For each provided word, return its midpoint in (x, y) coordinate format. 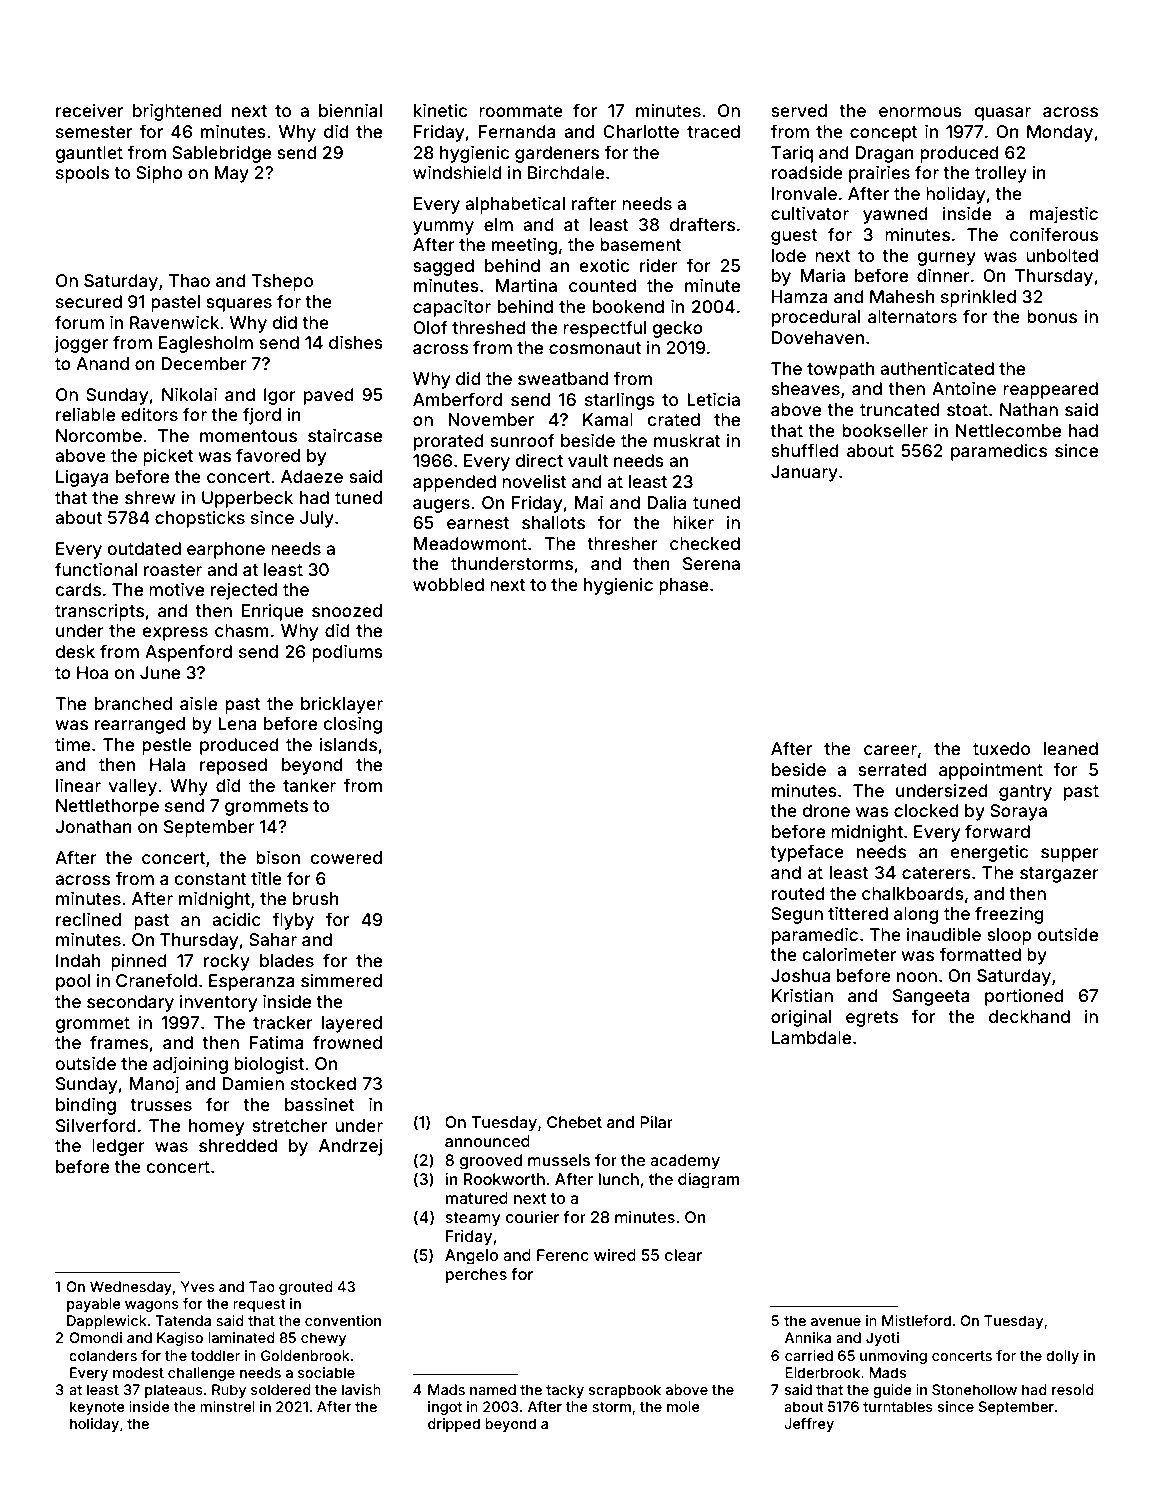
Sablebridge (221, 154)
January (804, 473)
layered (352, 1024)
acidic (236, 919)
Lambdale (811, 1037)
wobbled (448, 584)
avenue (836, 1322)
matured (476, 1198)
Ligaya (82, 478)
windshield (457, 172)
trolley (1001, 174)
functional (96, 569)
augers (441, 506)
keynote (97, 1408)
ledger (118, 1147)
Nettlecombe (1008, 430)
